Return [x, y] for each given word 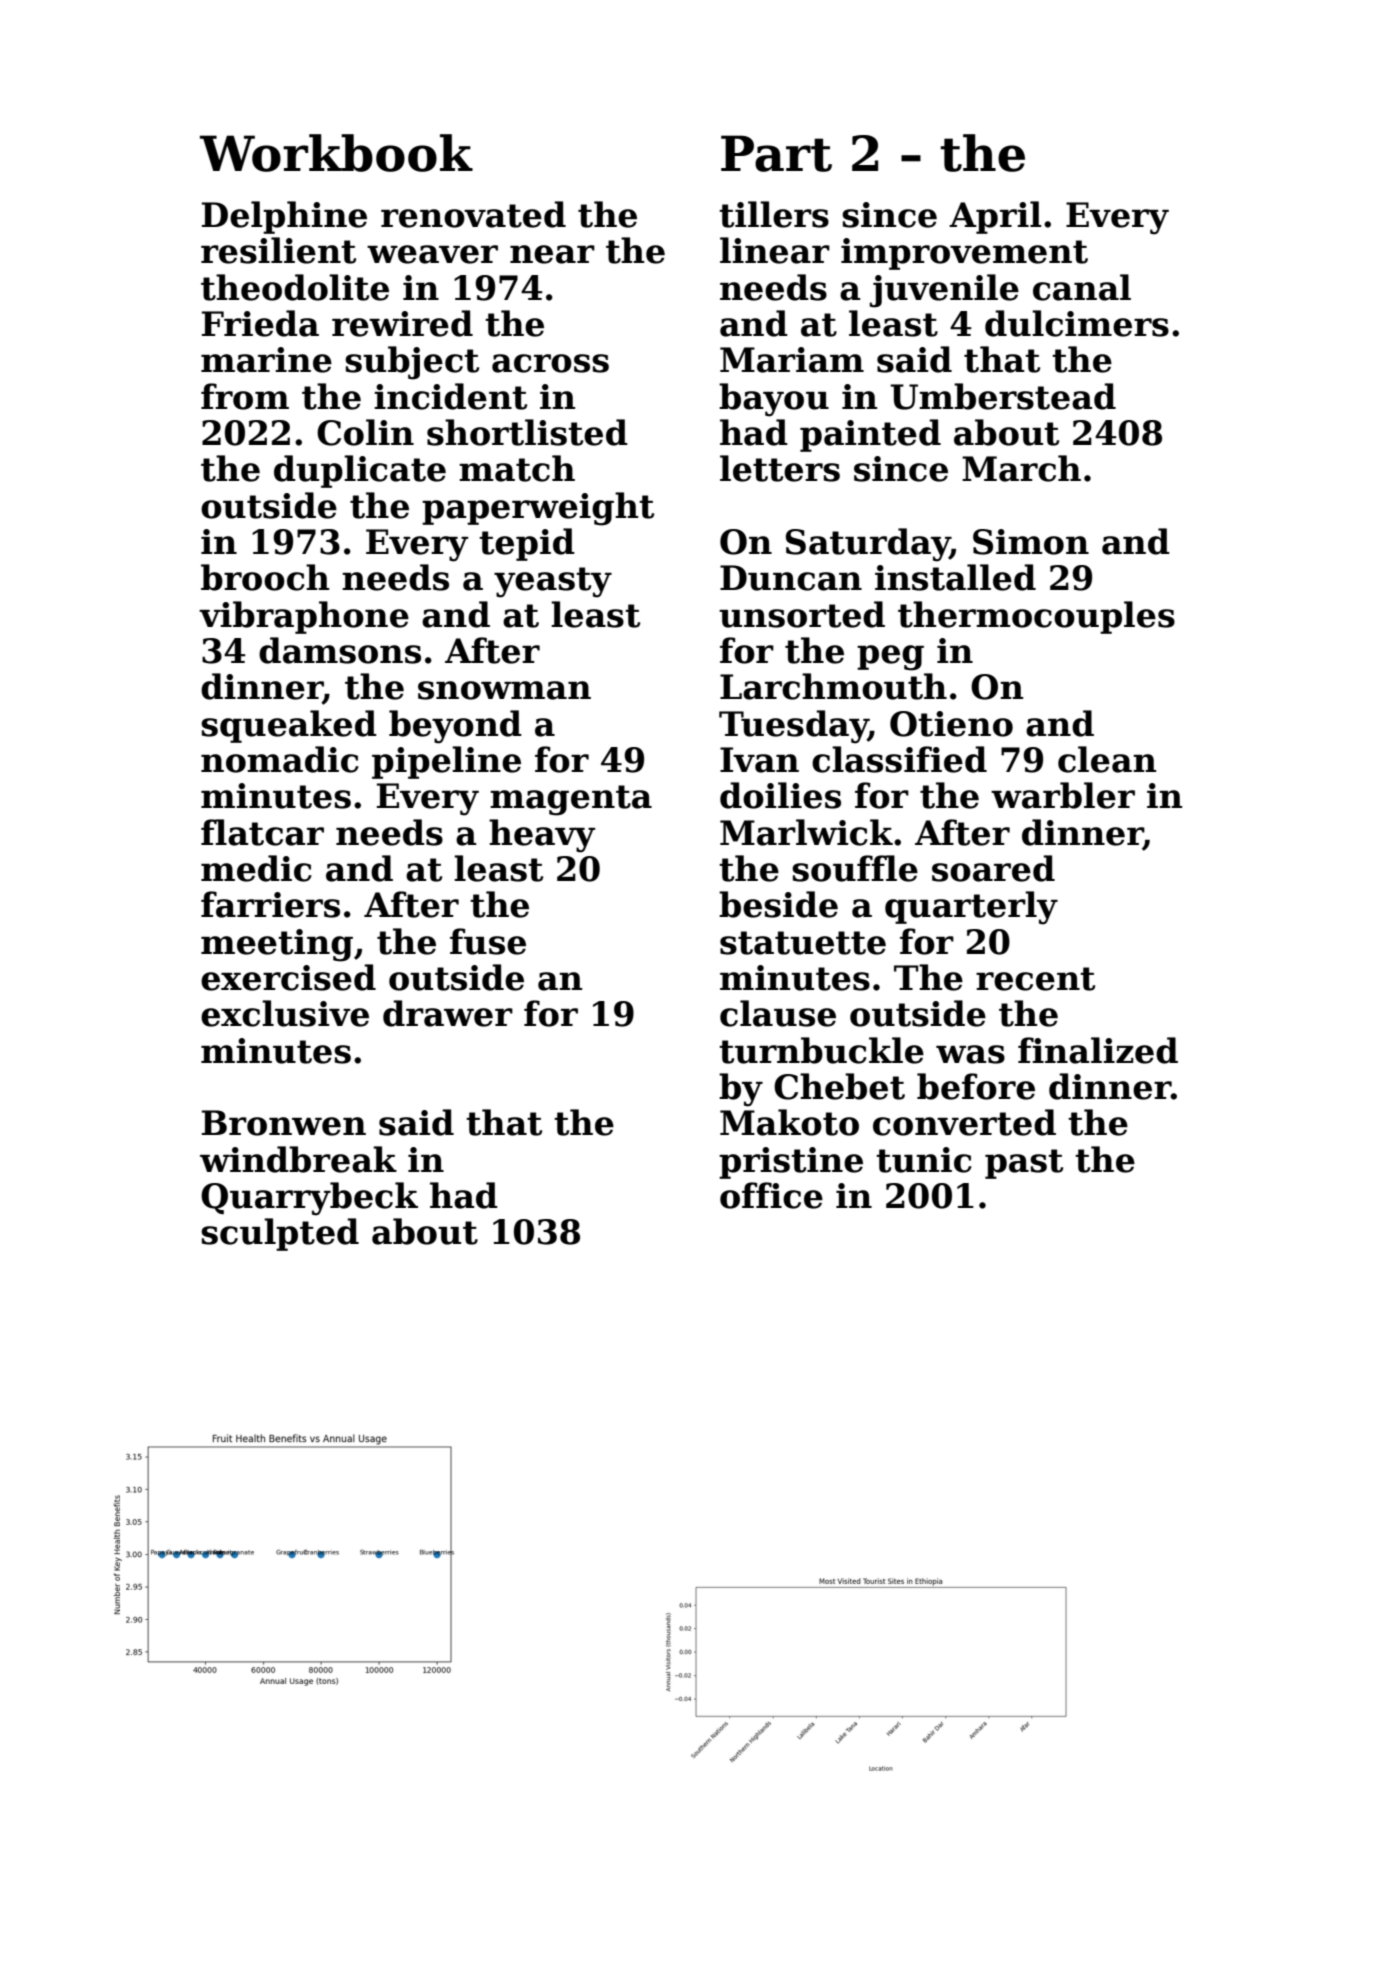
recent [1035, 979]
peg [890, 658]
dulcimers [1077, 323]
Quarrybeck [309, 1199]
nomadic [280, 759]
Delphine [284, 217]
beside [778, 904]
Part [776, 153]
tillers [774, 214]
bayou [774, 400]
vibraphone [304, 617]
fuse [488, 941]
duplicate [360, 471]
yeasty [553, 582]
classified [899, 759]
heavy [542, 836]
